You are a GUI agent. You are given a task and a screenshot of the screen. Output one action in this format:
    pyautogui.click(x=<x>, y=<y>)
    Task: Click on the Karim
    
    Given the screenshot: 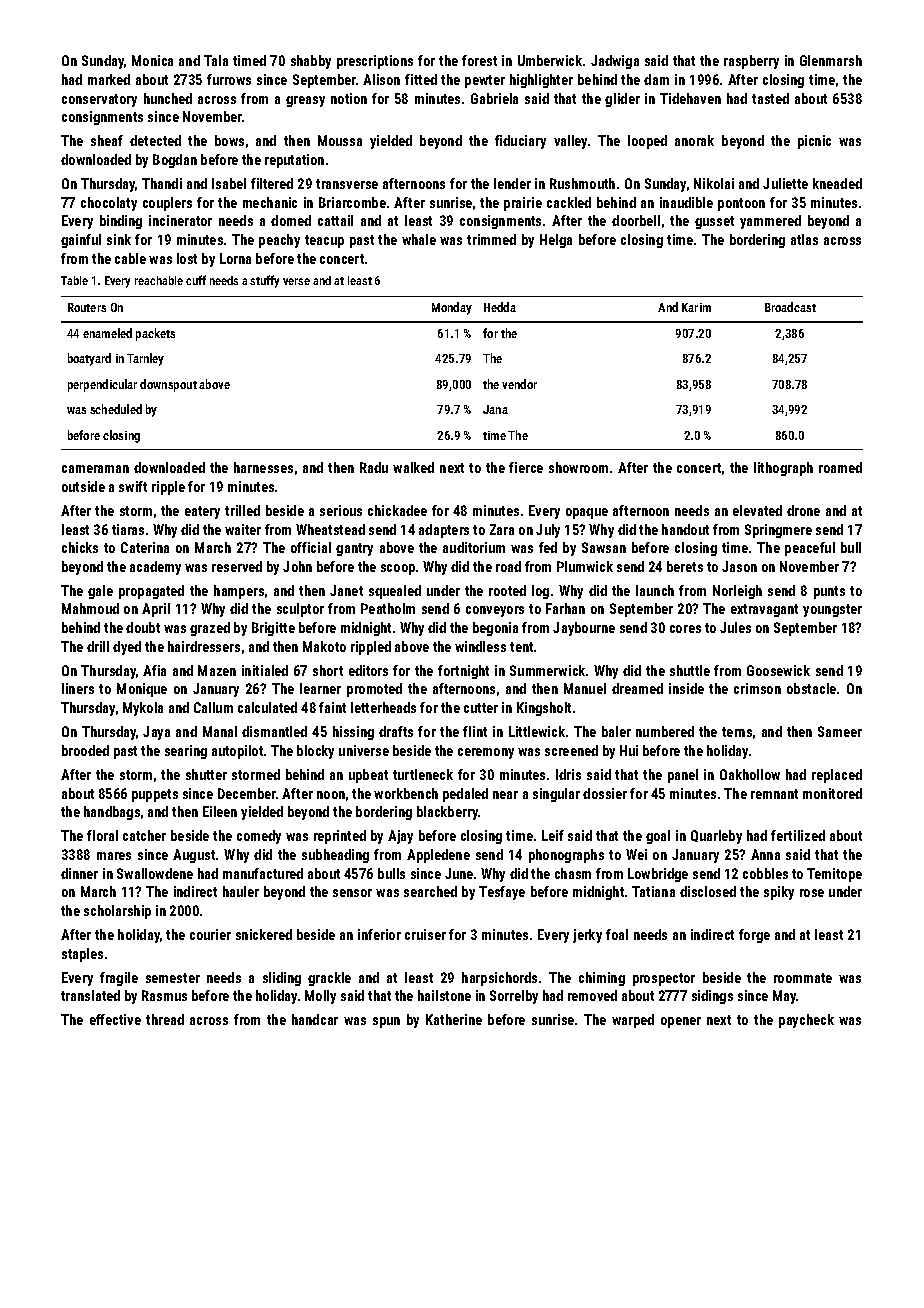 What is the action you would take?
    pyautogui.click(x=696, y=307)
